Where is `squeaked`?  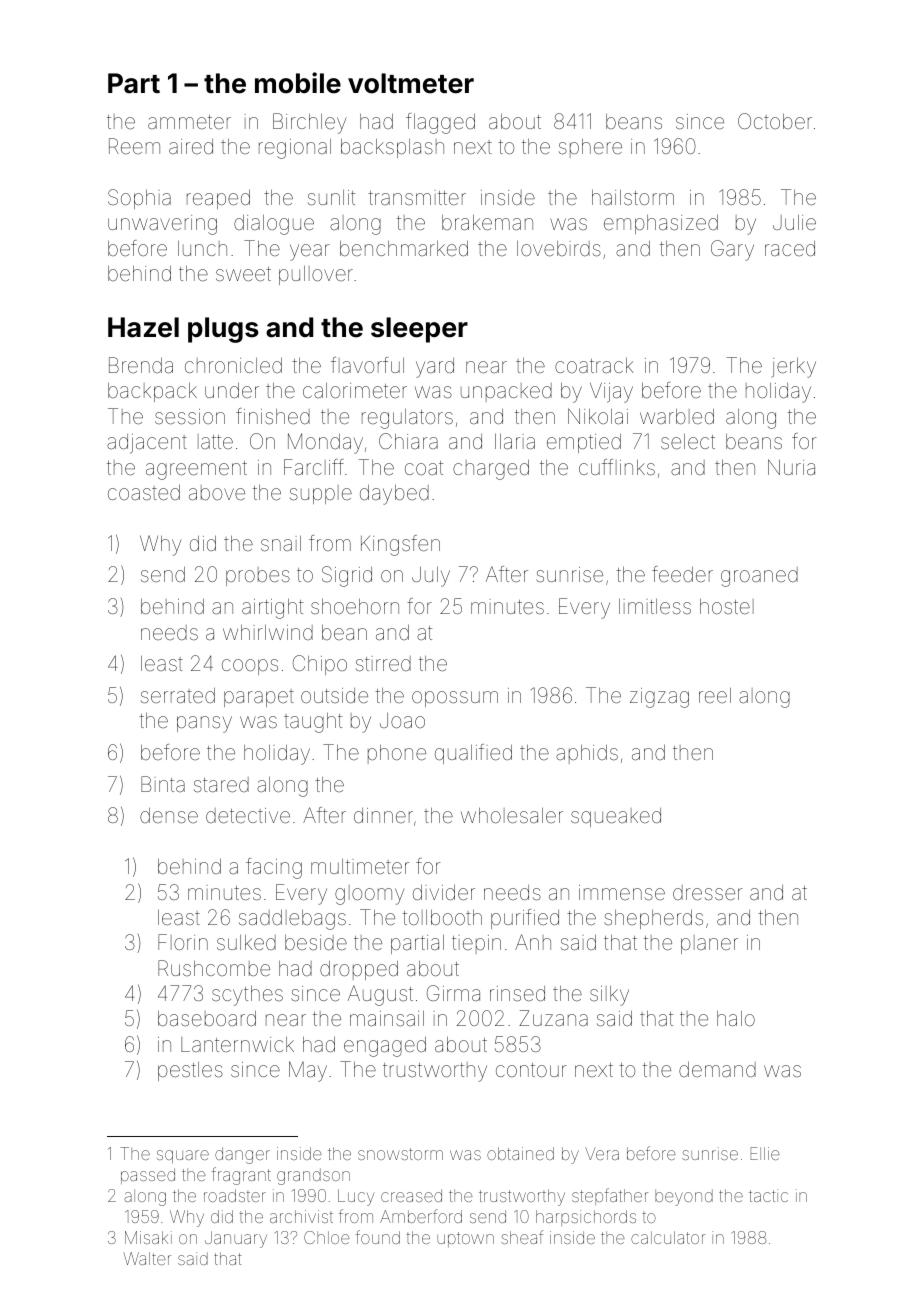
squeaked is located at coordinates (616, 817).
